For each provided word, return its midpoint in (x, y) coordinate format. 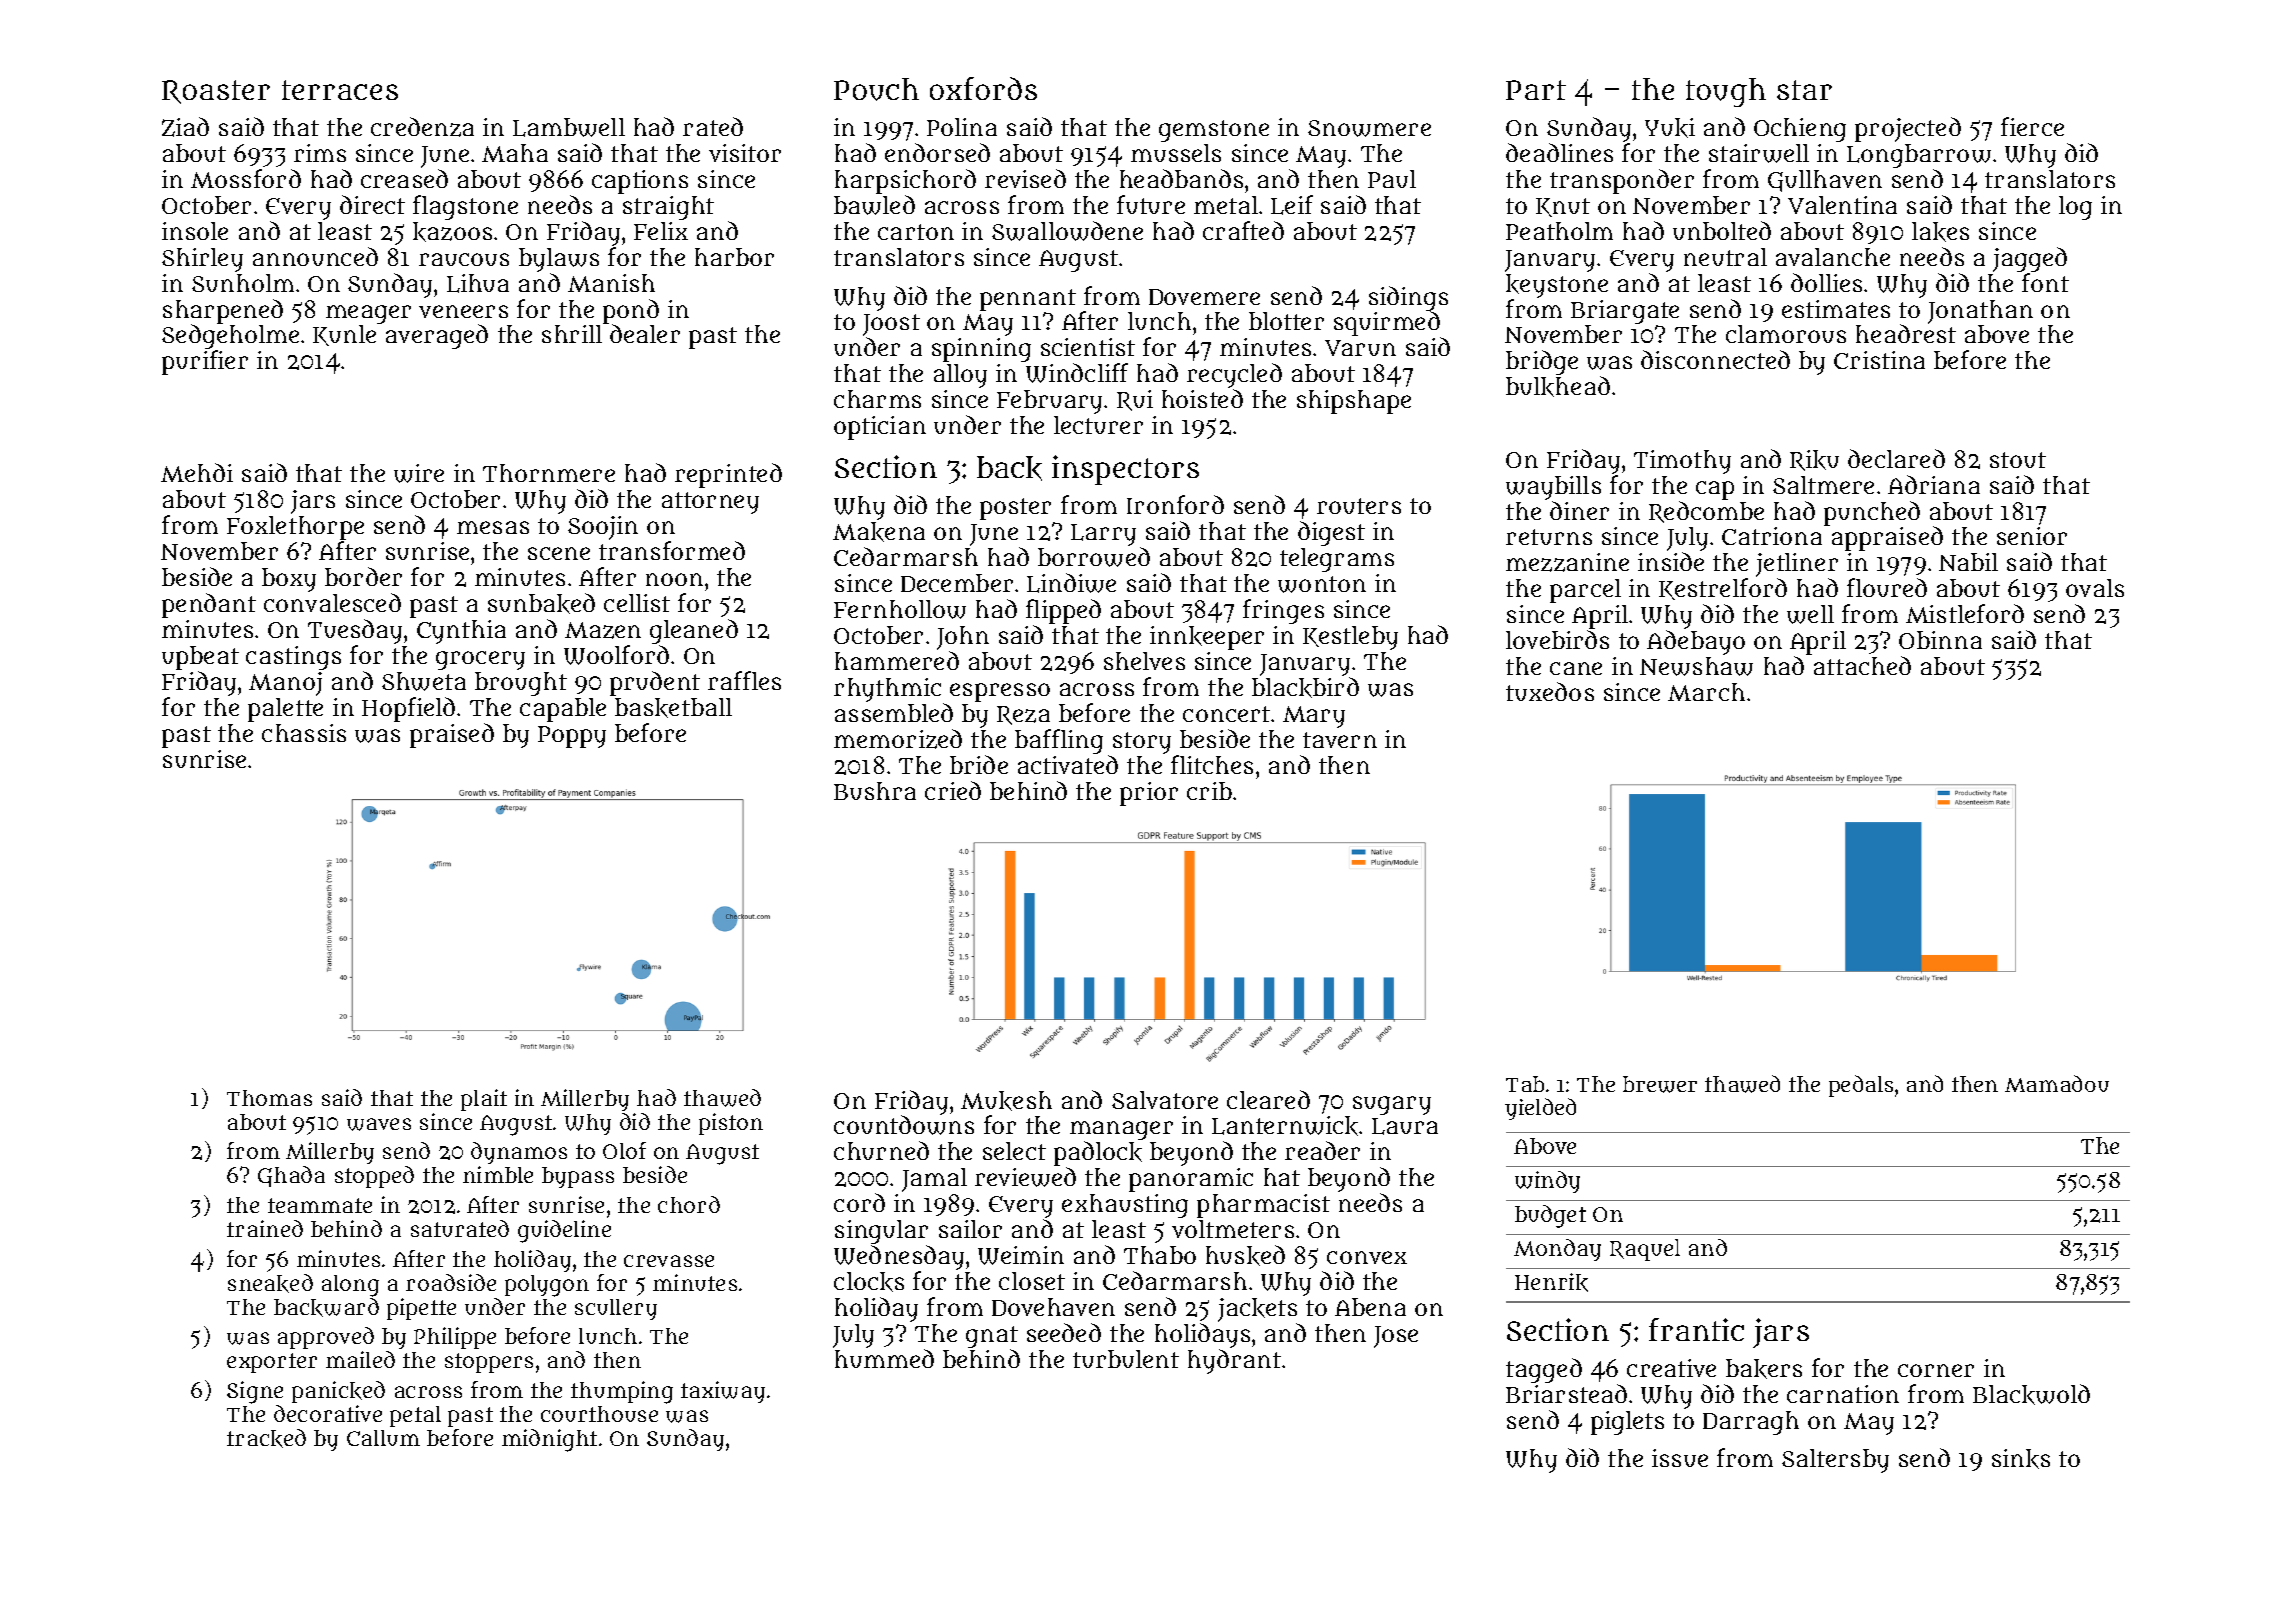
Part (1536, 90)
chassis (304, 733)
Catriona (1772, 536)
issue (1680, 1458)
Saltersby (1835, 1461)
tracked (266, 1438)
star (1804, 90)
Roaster (216, 92)
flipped (1063, 611)
